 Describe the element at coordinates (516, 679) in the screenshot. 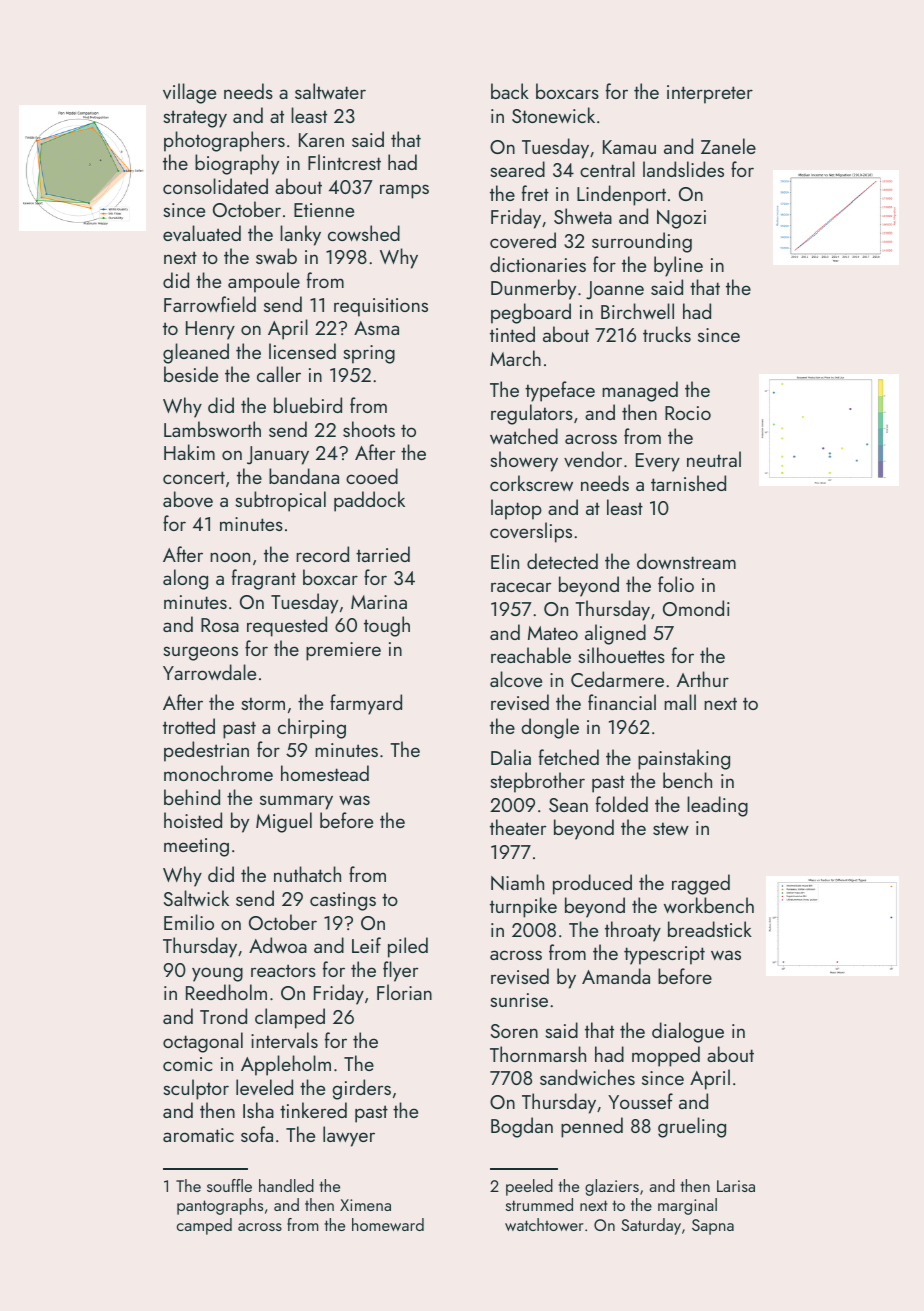

I see `alcove` at that location.
